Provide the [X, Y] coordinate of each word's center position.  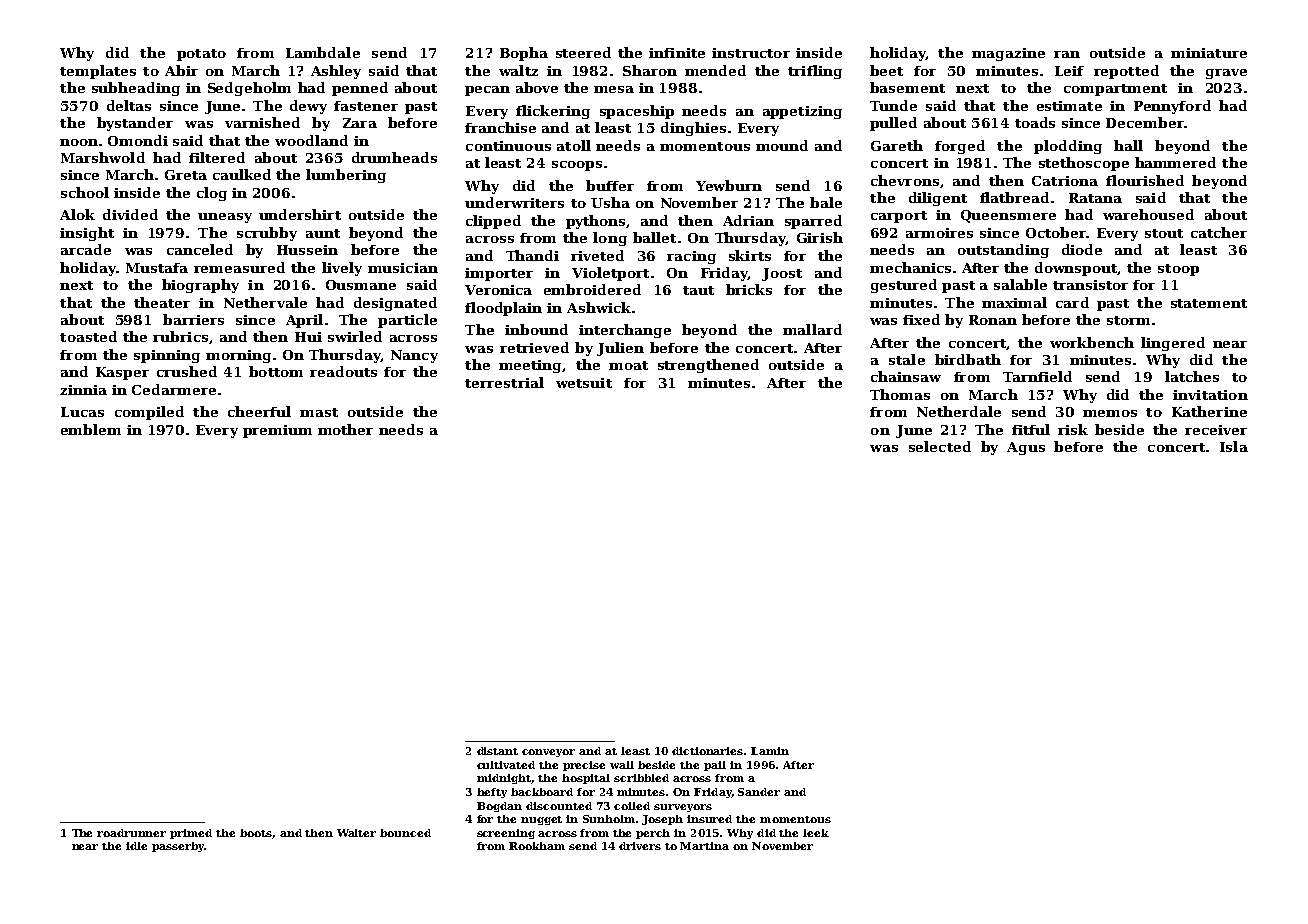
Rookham [537, 846]
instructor [751, 53]
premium [277, 431]
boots [256, 834]
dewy [308, 107]
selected [940, 446]
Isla [1234, 446]
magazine [1008, 54]
